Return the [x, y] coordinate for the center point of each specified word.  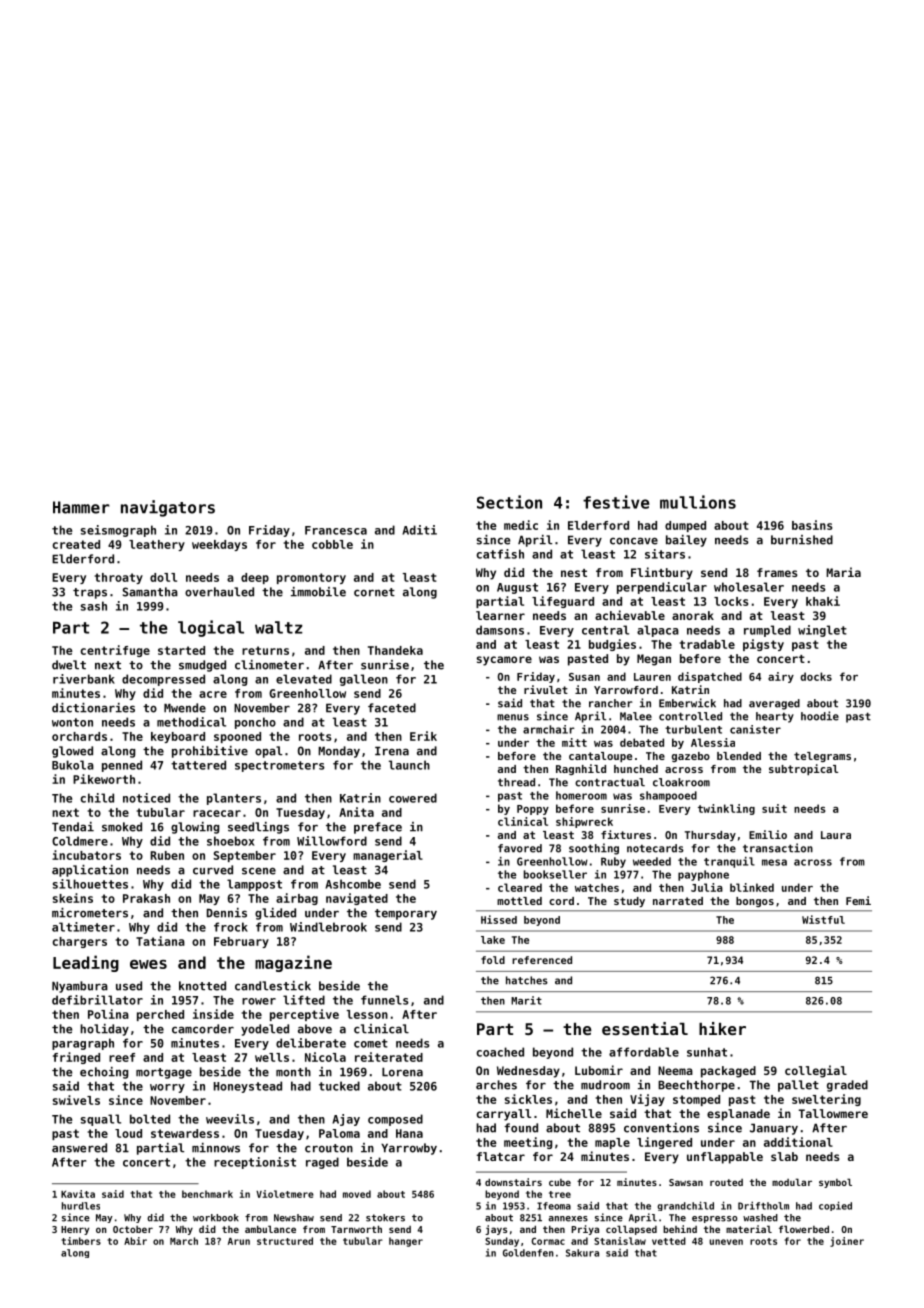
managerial [388, 856]
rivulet [546, 689]
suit [774, 808]
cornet [374, 592]
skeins [73, 898]
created [76, 544]
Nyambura [80, 987]
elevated [304, 679]
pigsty [763, 645]
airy [781, 677]
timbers [81, 1241]
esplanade [738, 1115]
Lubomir [599, 1070]
